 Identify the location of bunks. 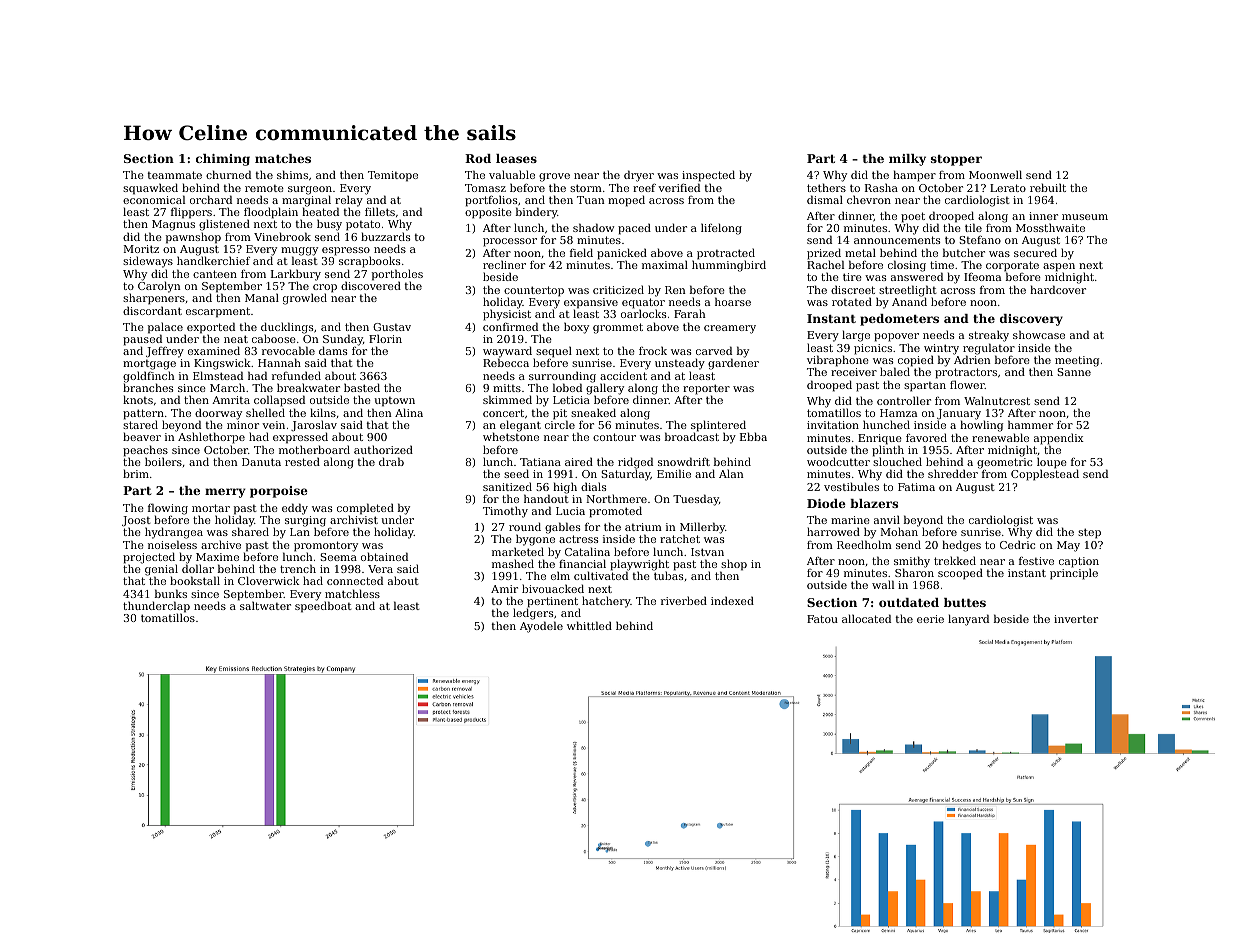
(171, 593).
